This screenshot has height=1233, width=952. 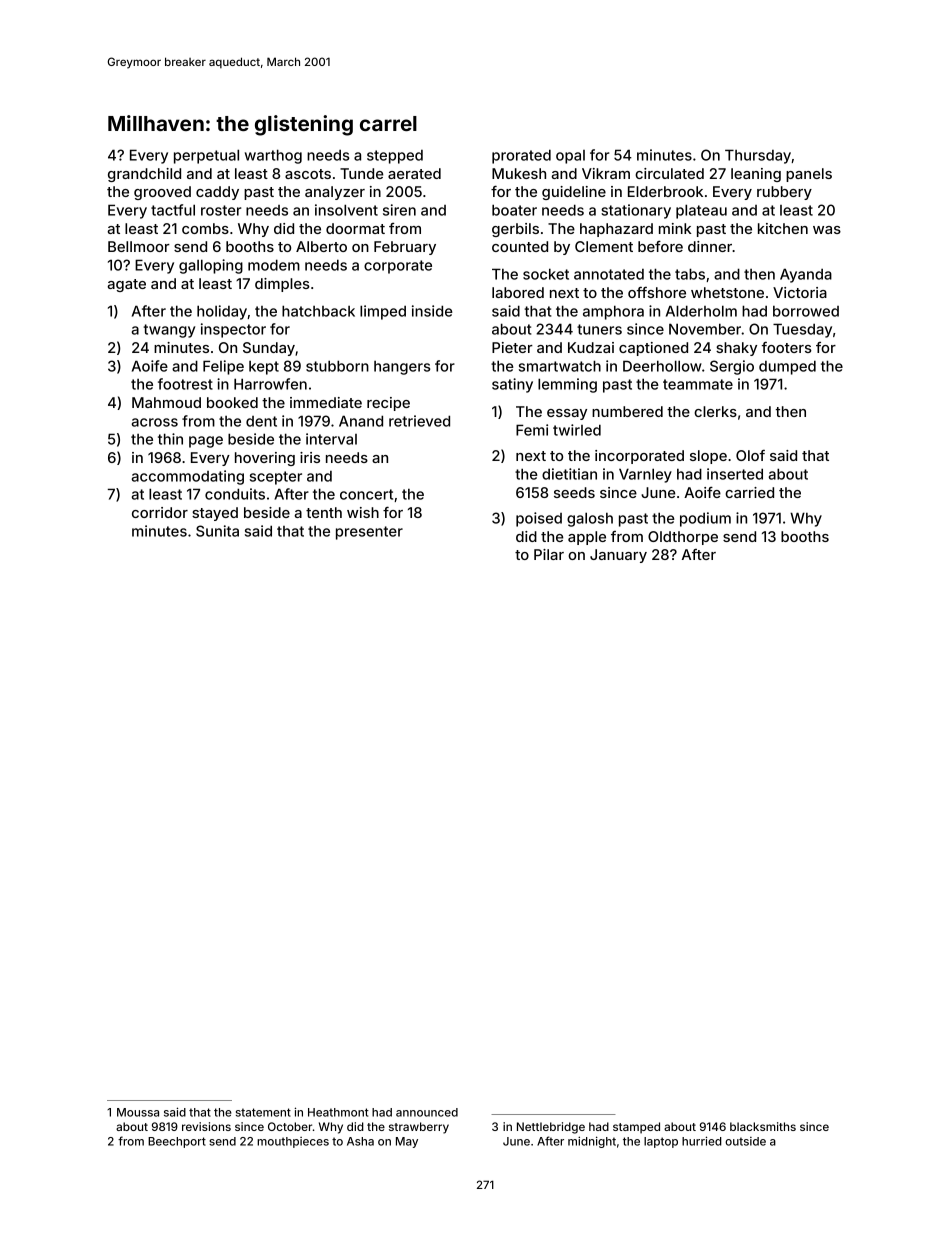 I want to click on dumped, so click(x=787, y=367).
